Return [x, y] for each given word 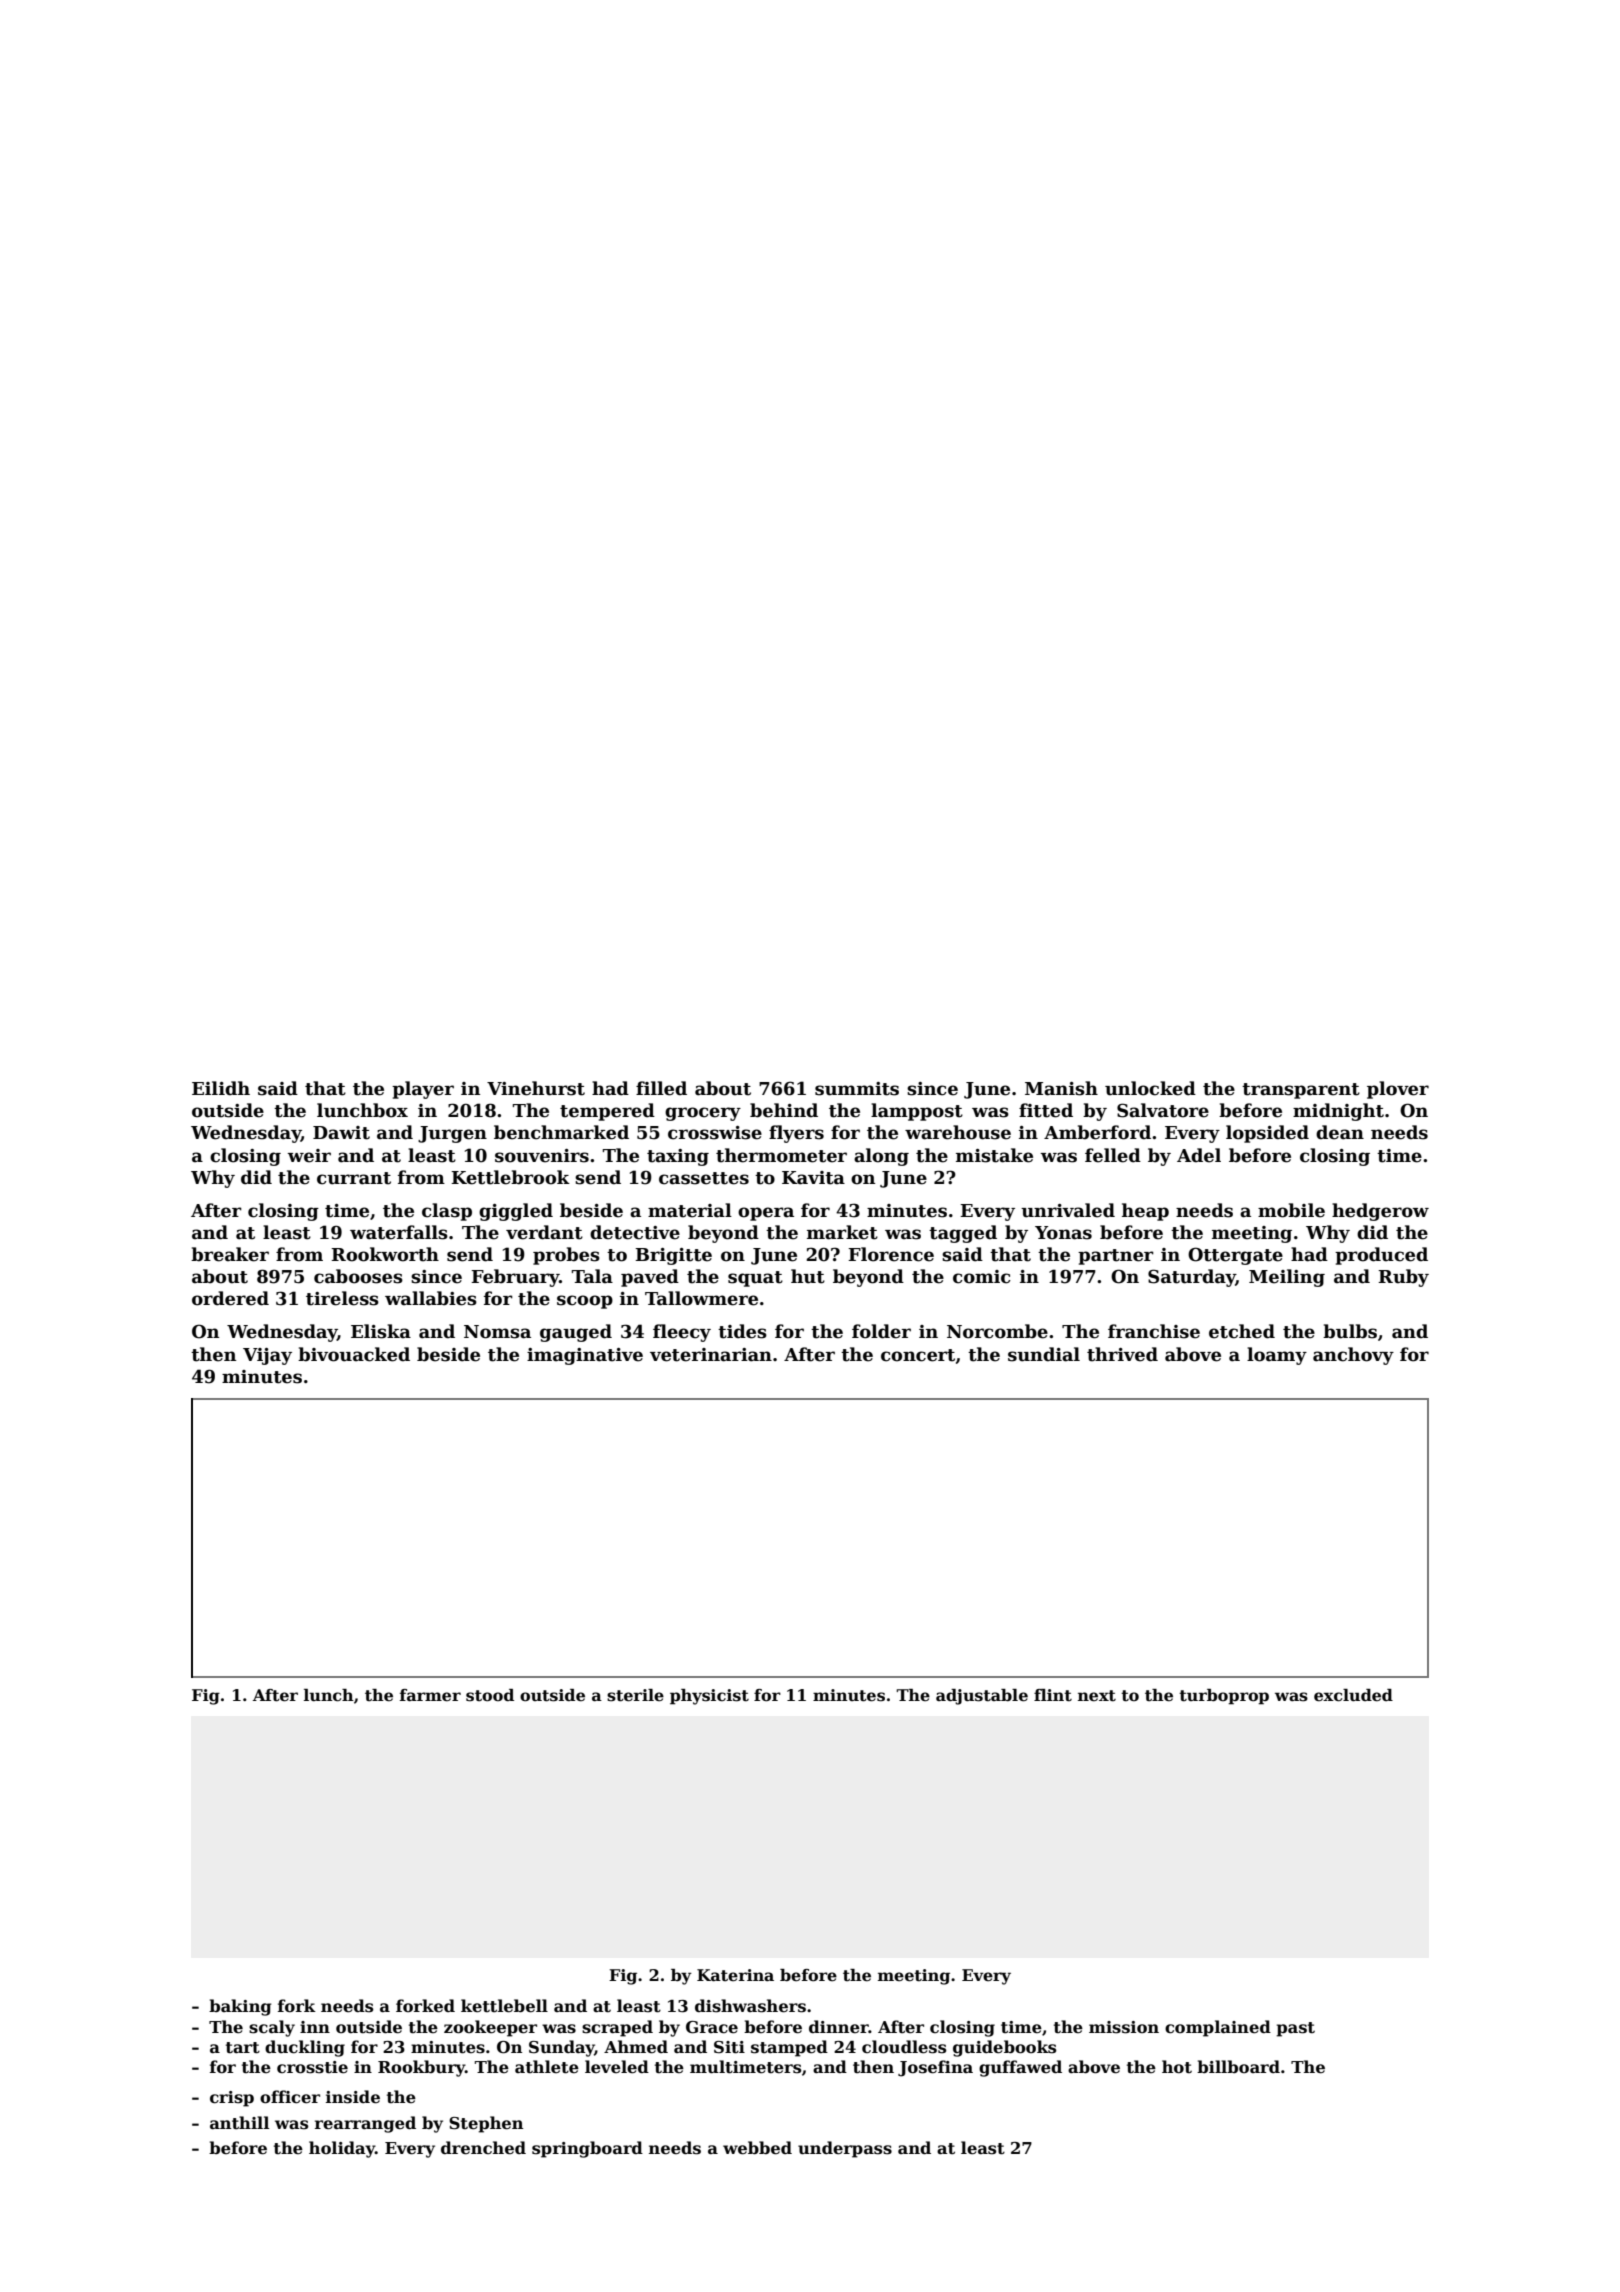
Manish [1061, 1088]
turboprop [1224, 1697]
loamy [1277, 1356]
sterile [635, 1695]
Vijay [267, 1356]
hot [1177, 2067]
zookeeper [490, 2028]
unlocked [1150, 1088]
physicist [709, 1697]
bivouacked [354, 1354]
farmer [430, 1695]
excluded [1353, 1695]
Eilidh [221, 1088]
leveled [617, 2067]
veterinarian [711, 1355]
